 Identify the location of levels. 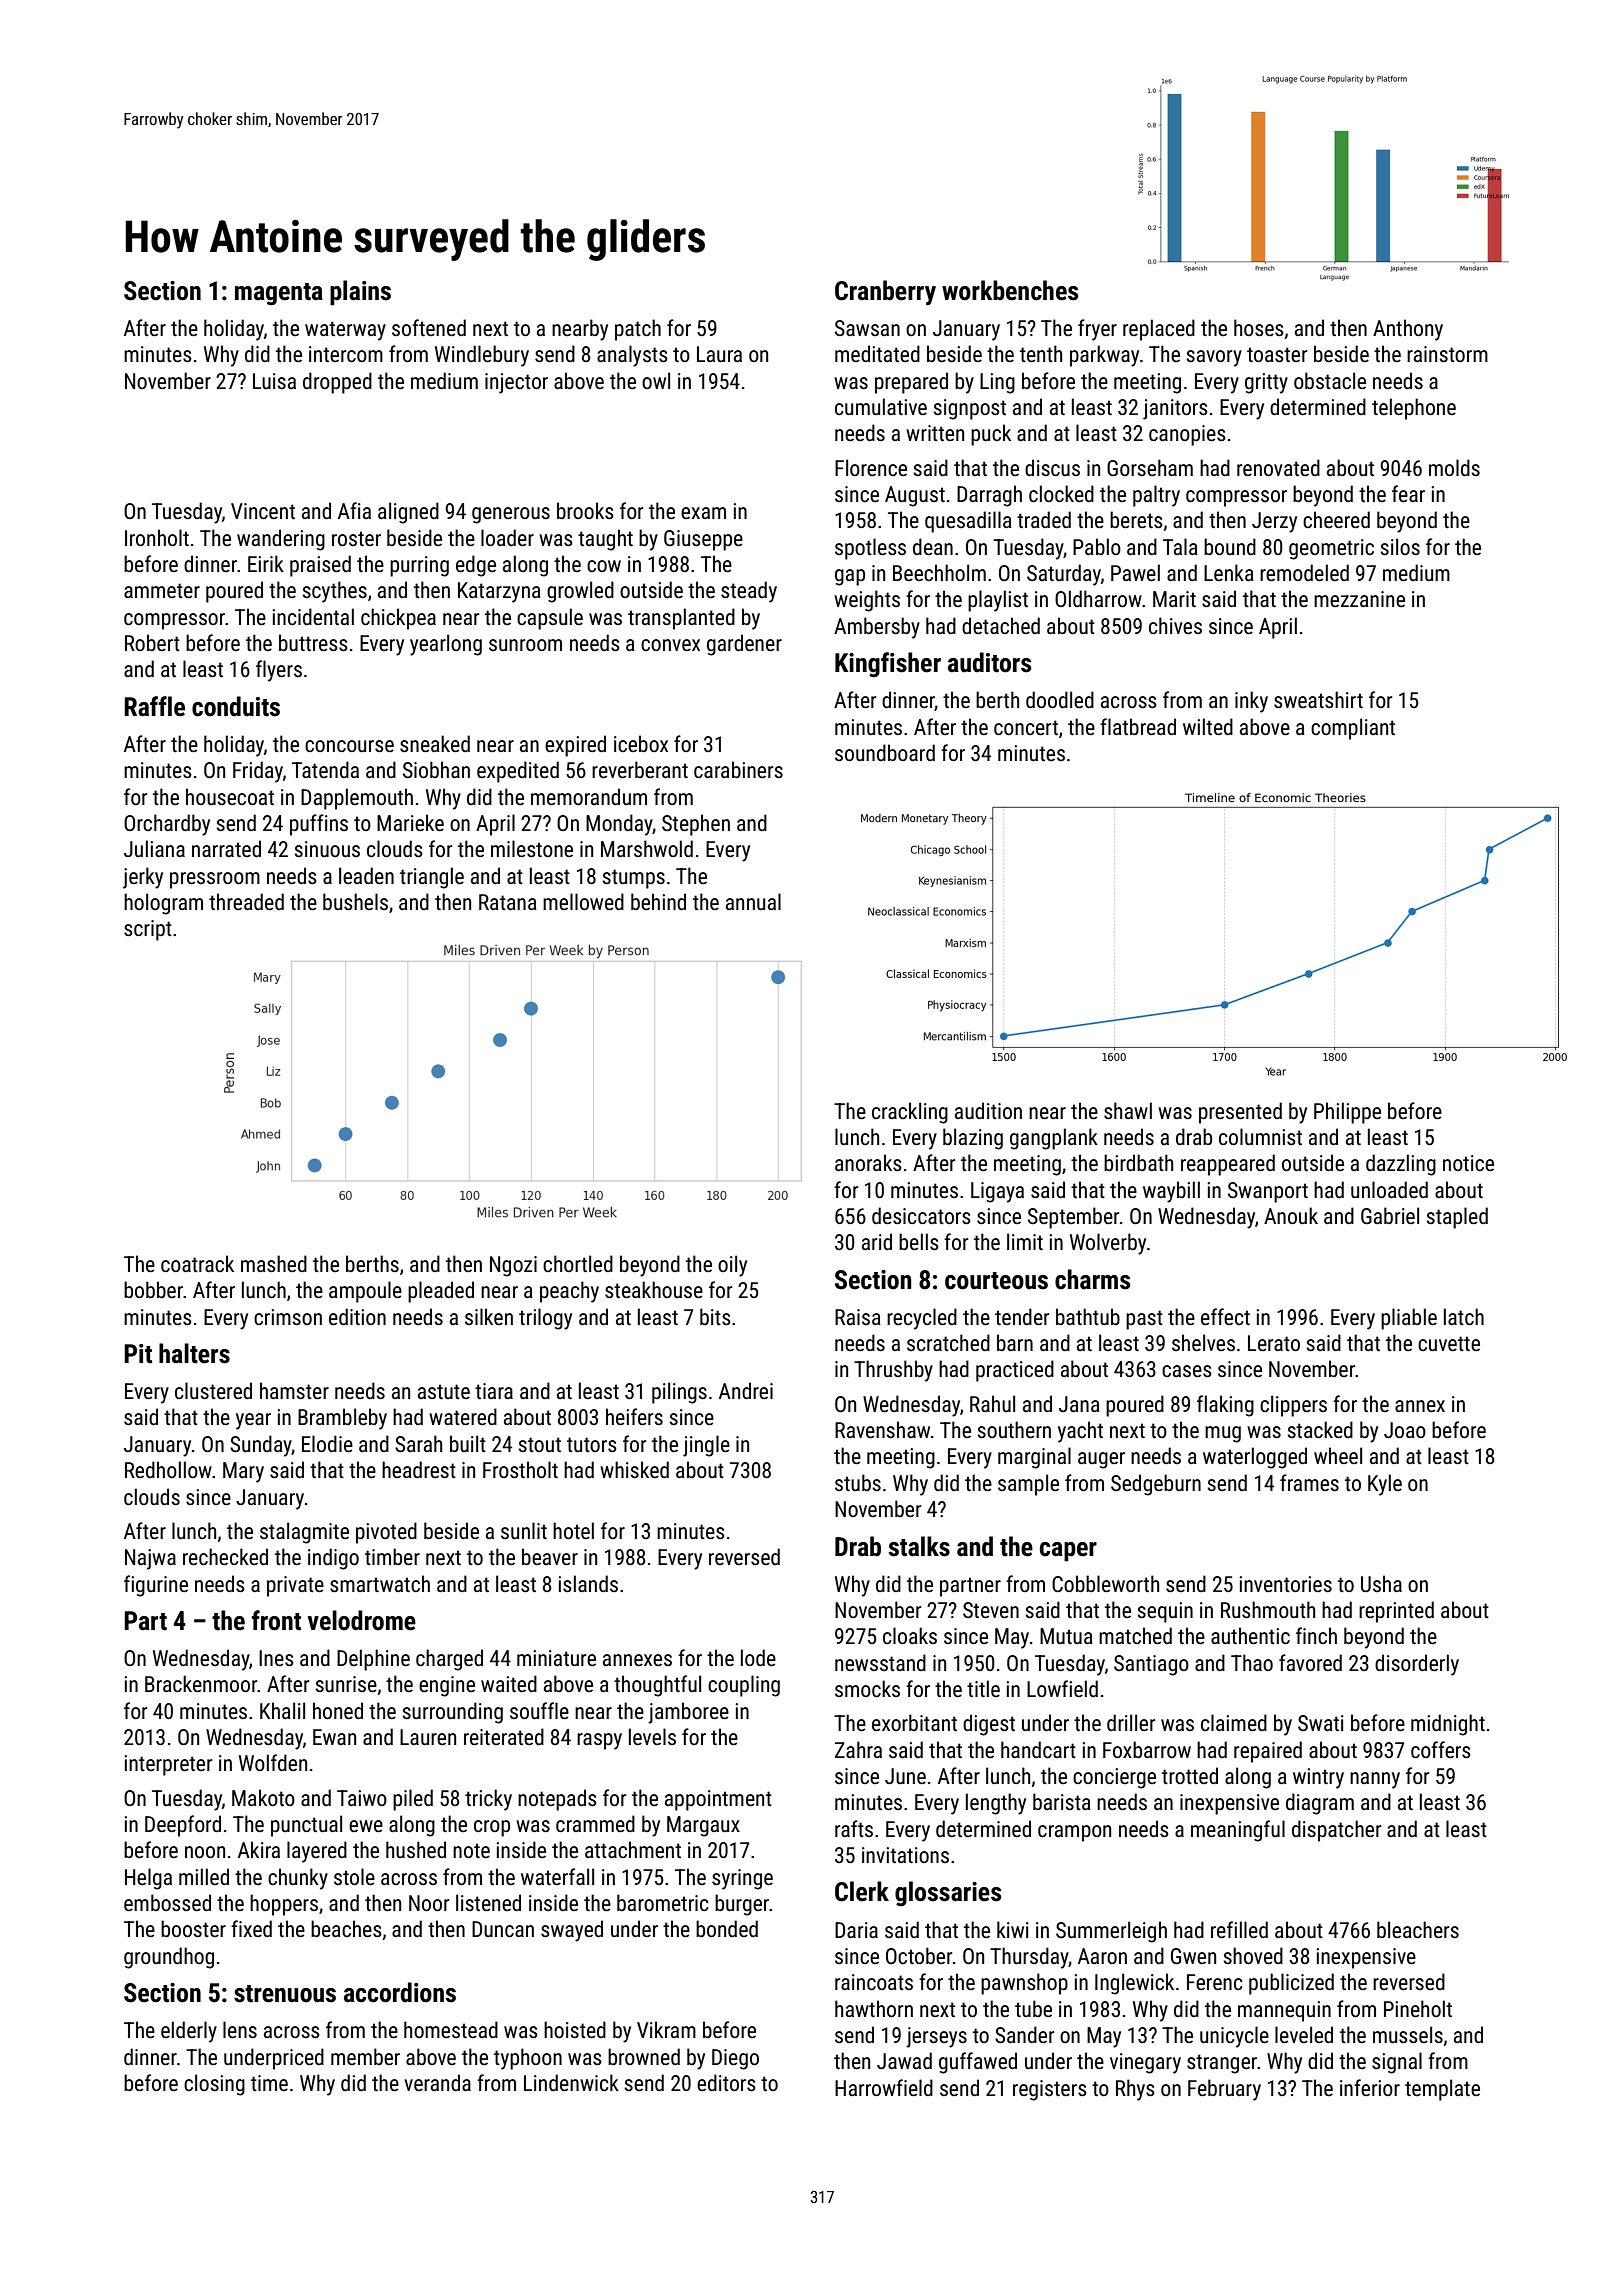
(652, 1736).
